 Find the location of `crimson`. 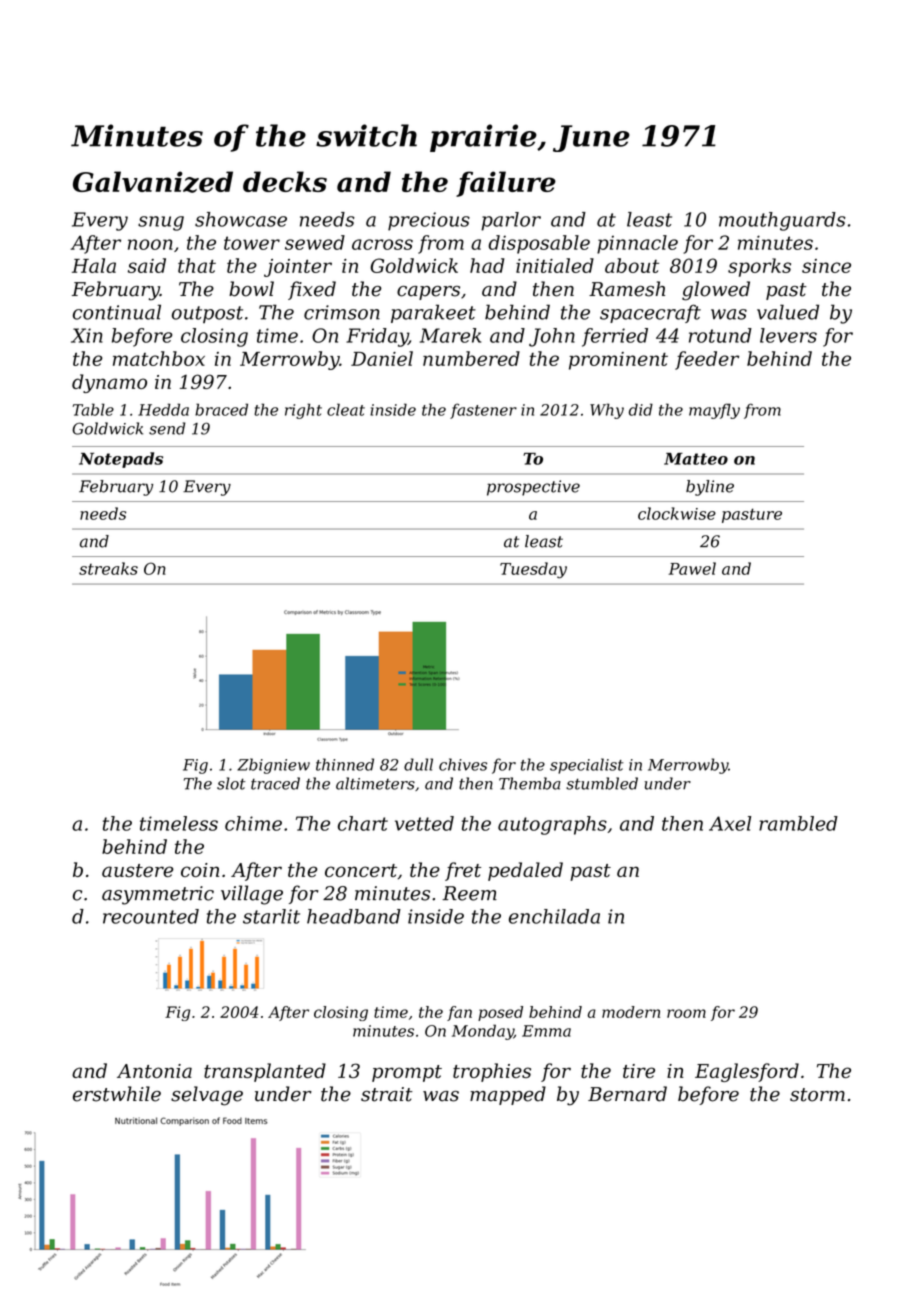

crimson is located at coordinates (342, 312).
